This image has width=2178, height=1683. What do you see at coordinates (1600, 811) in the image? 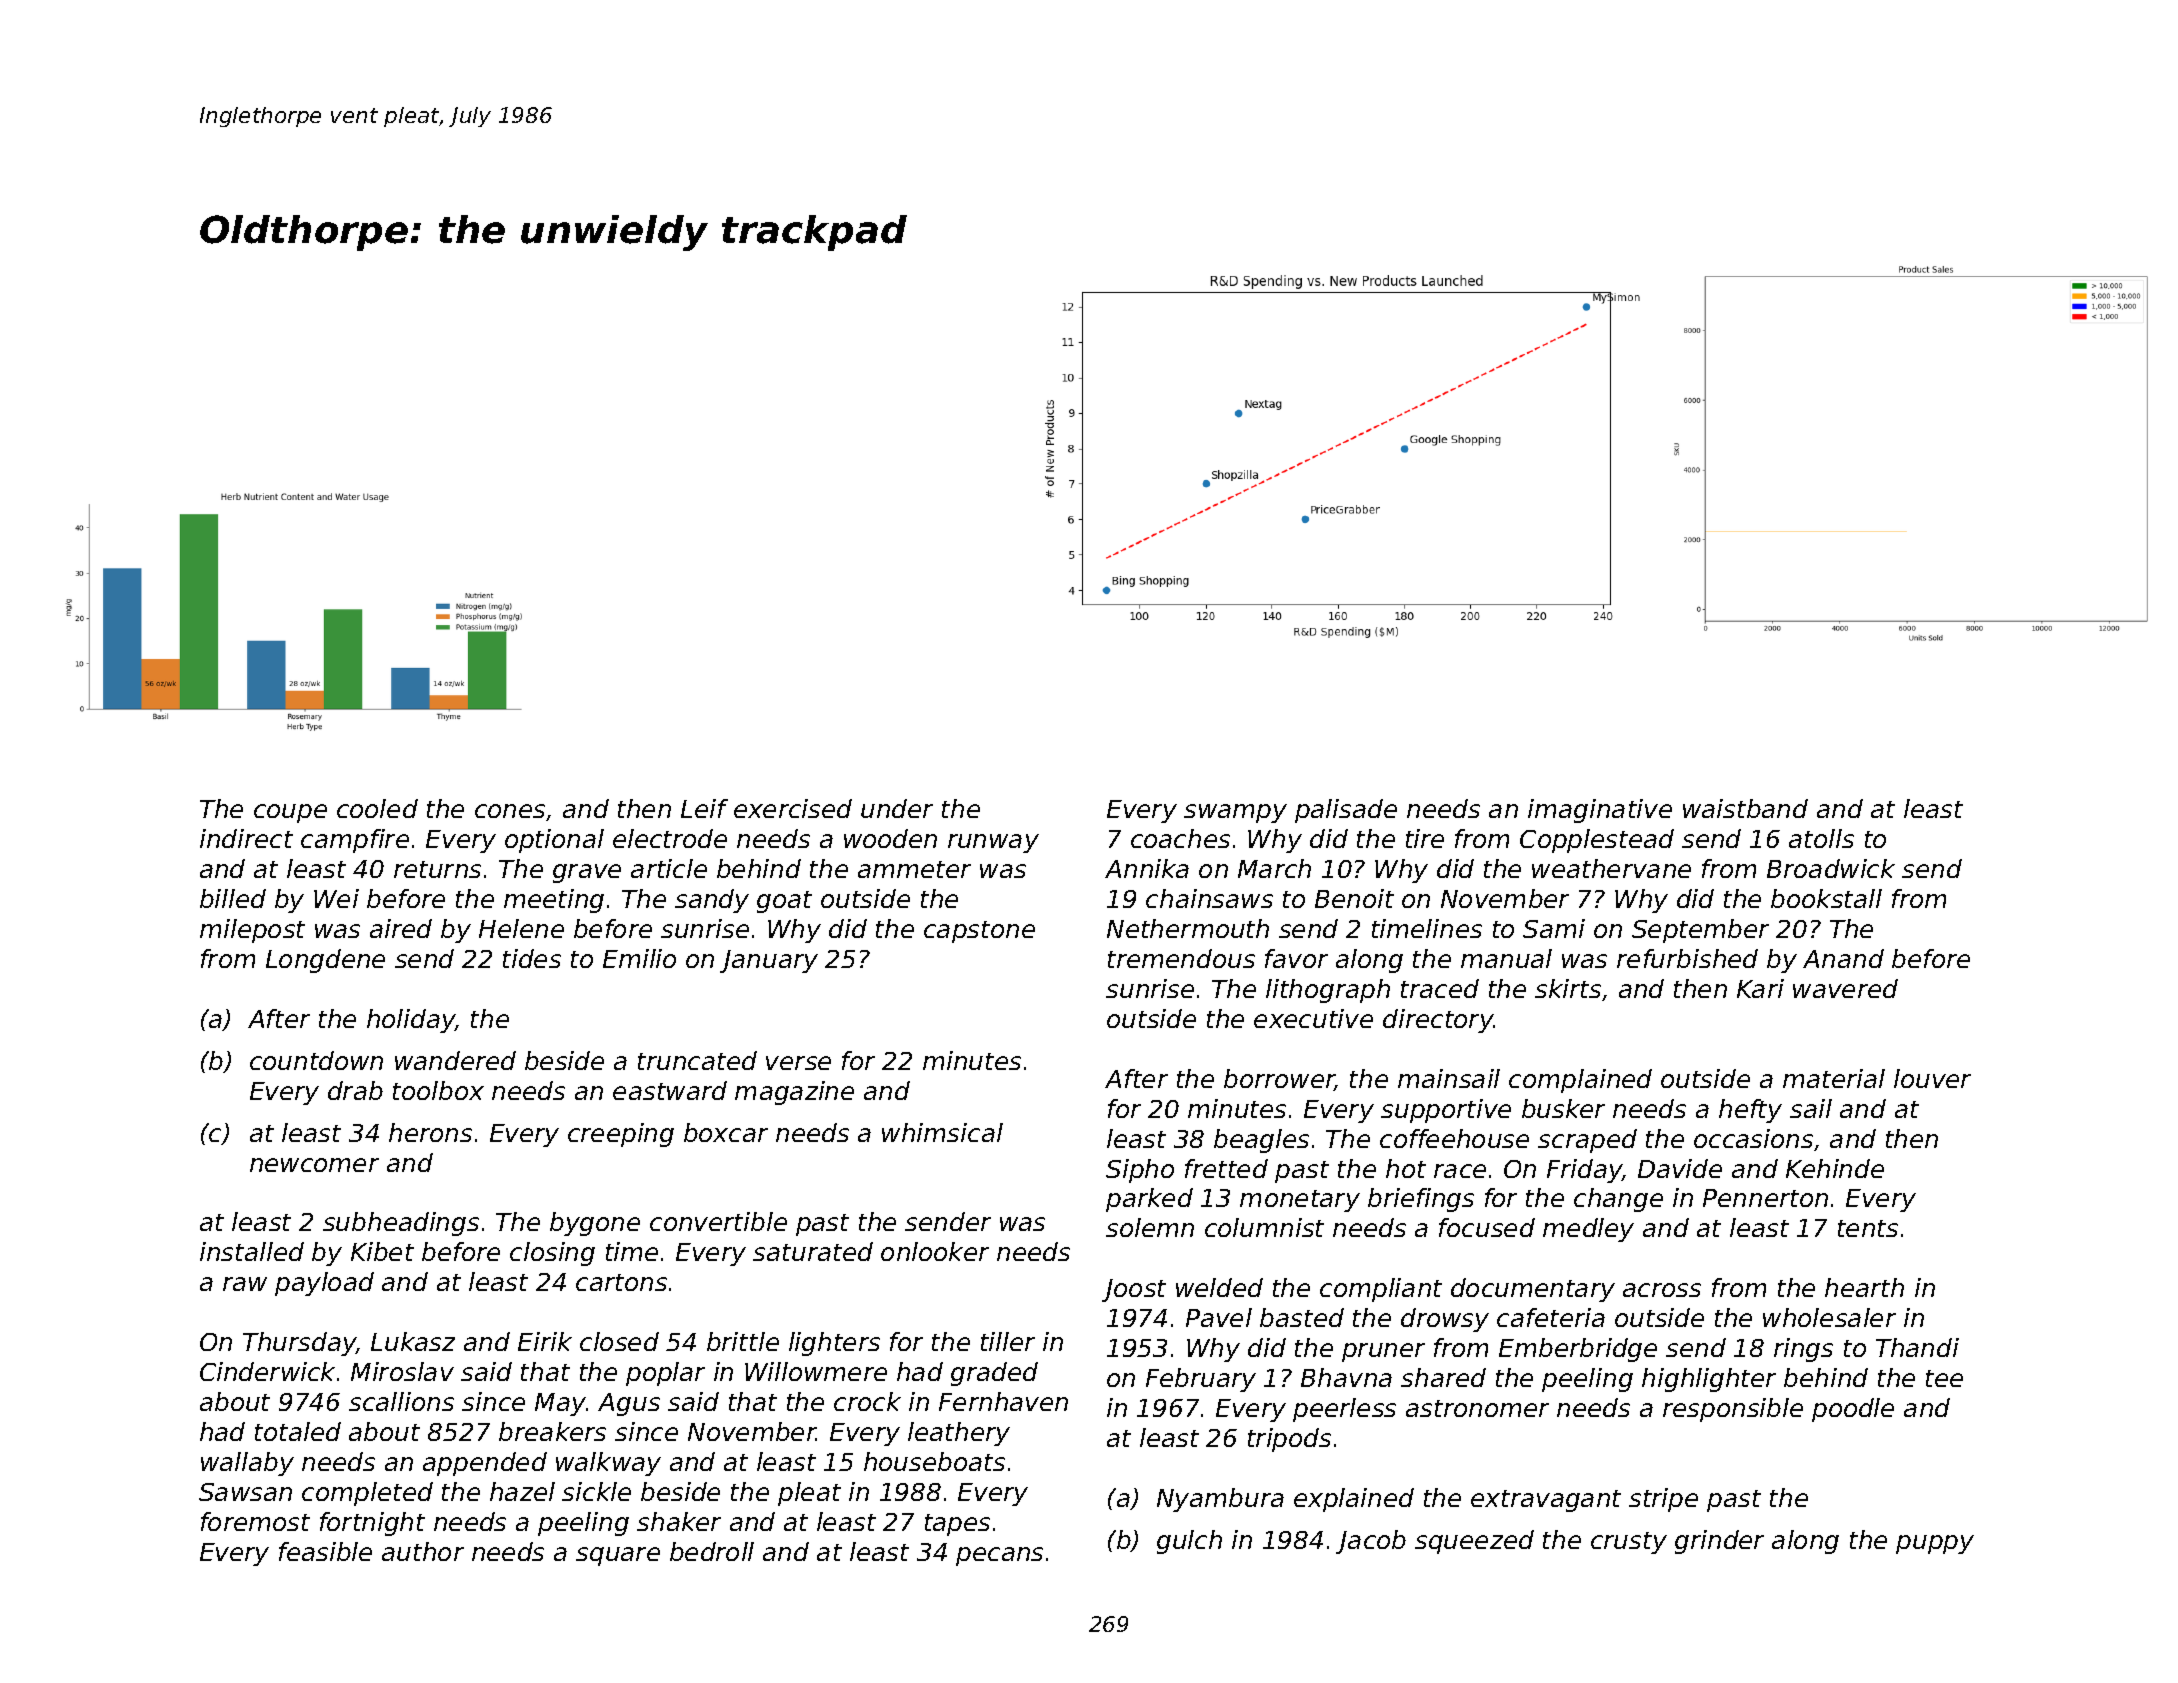
I see `imaginative` at bounding box center [1600, 811].
